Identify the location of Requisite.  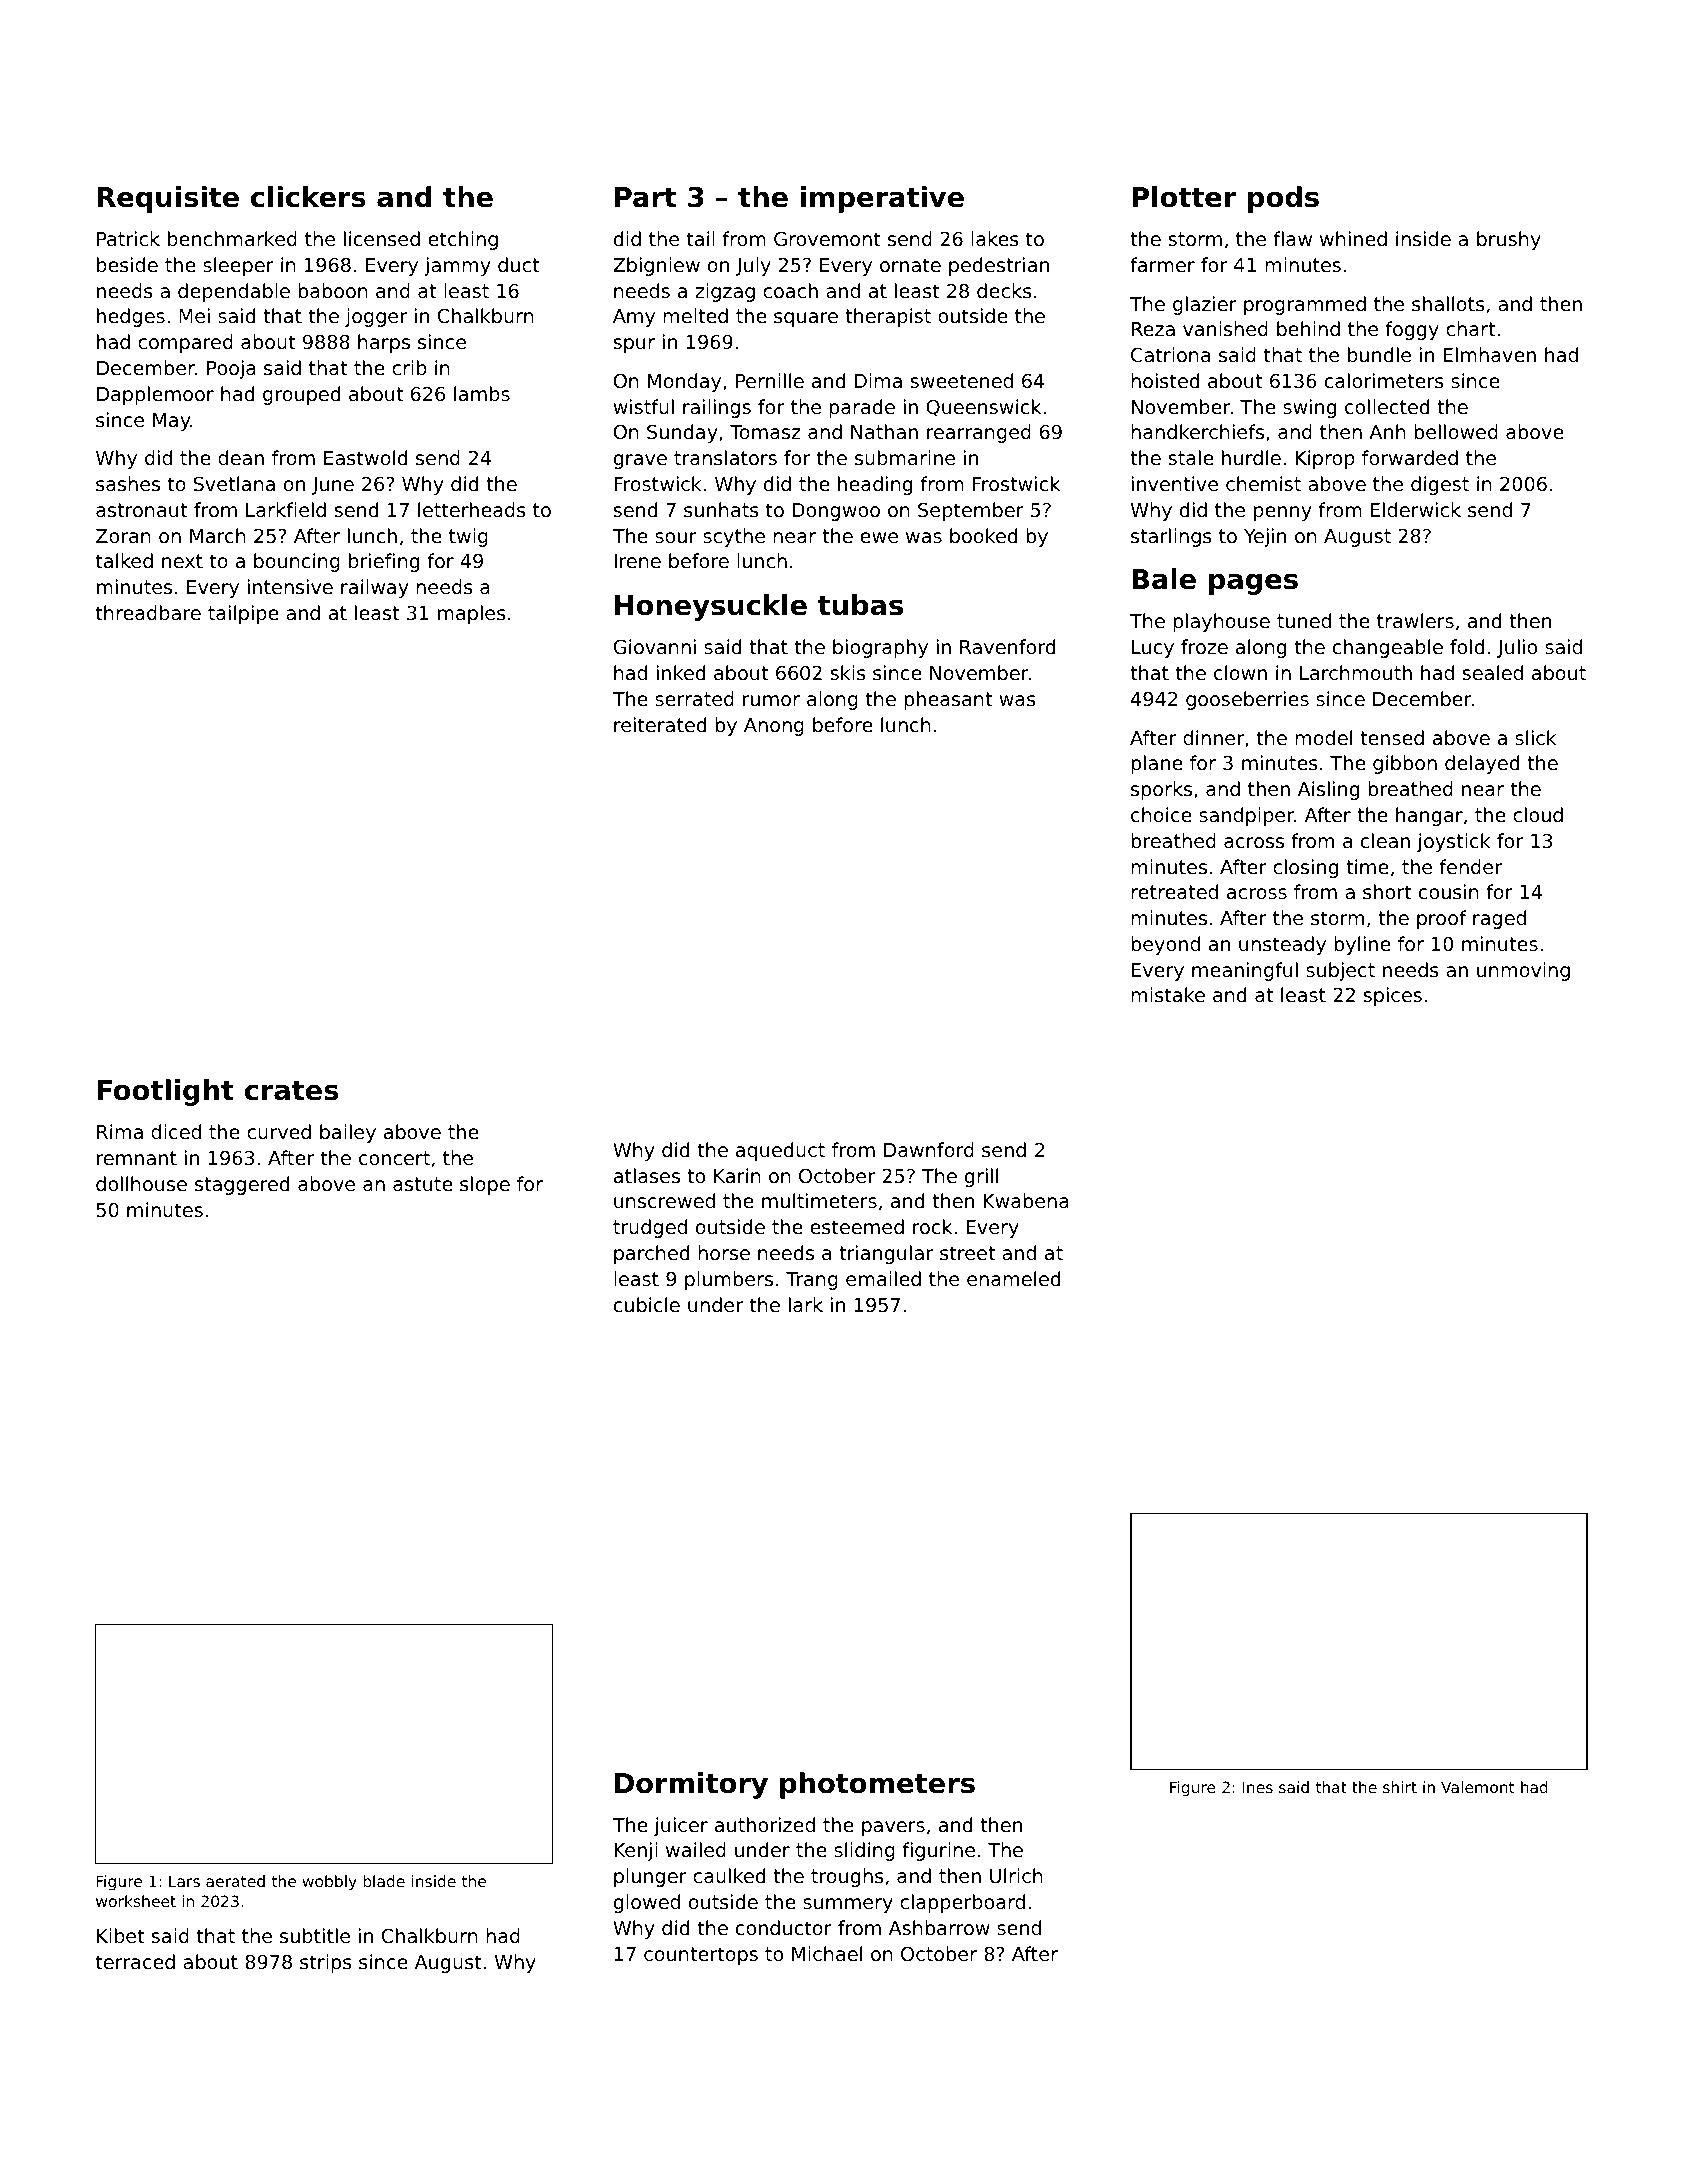
(168, 199).
